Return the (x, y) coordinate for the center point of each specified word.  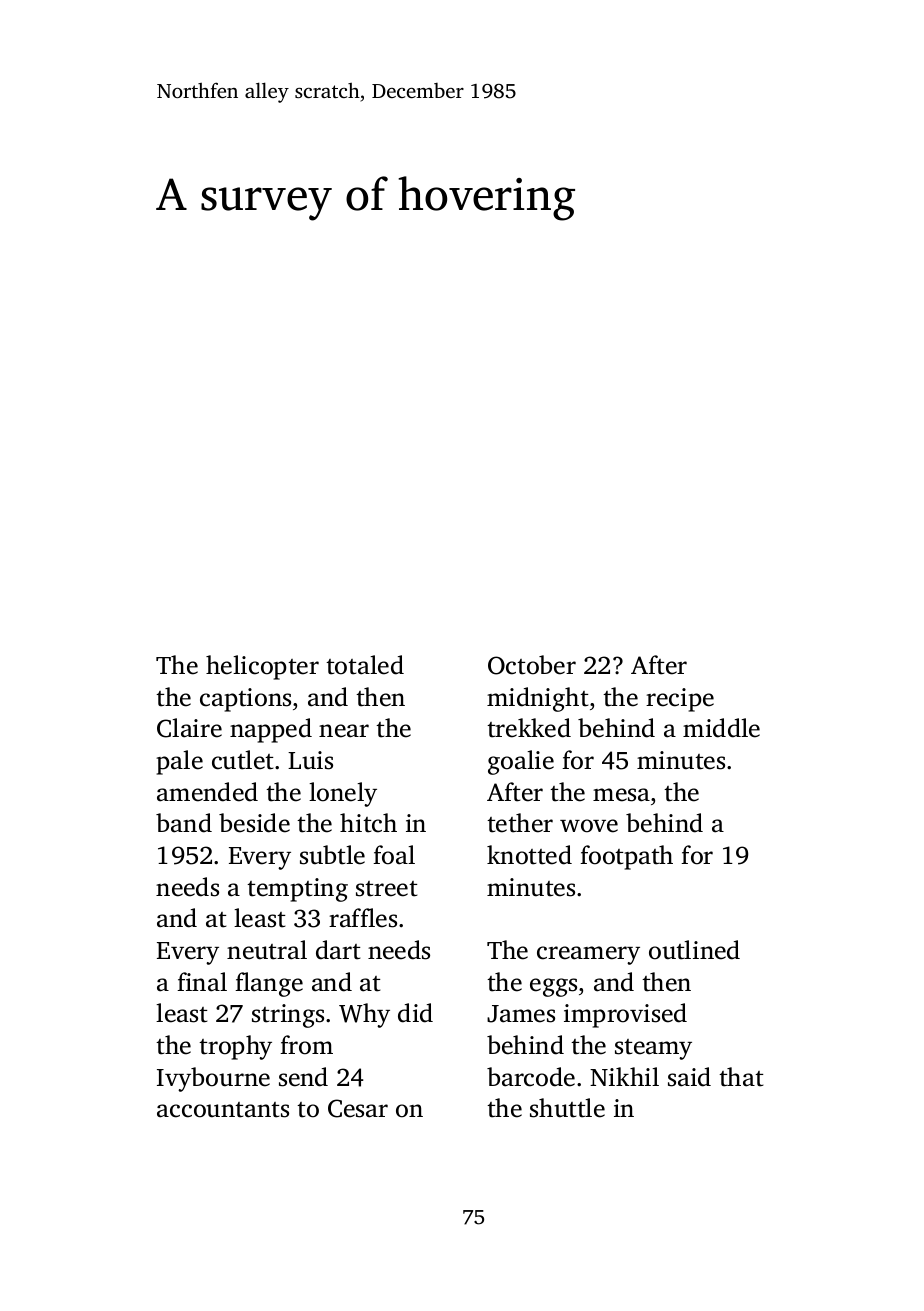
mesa (621, 795)
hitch (368, 823)
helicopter (262, 667)
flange (269, 984)
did (415, 1013)
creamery (588, 955)
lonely (343, 794)
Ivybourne (213, 1079)
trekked (529, 728)
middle (721, 728)
